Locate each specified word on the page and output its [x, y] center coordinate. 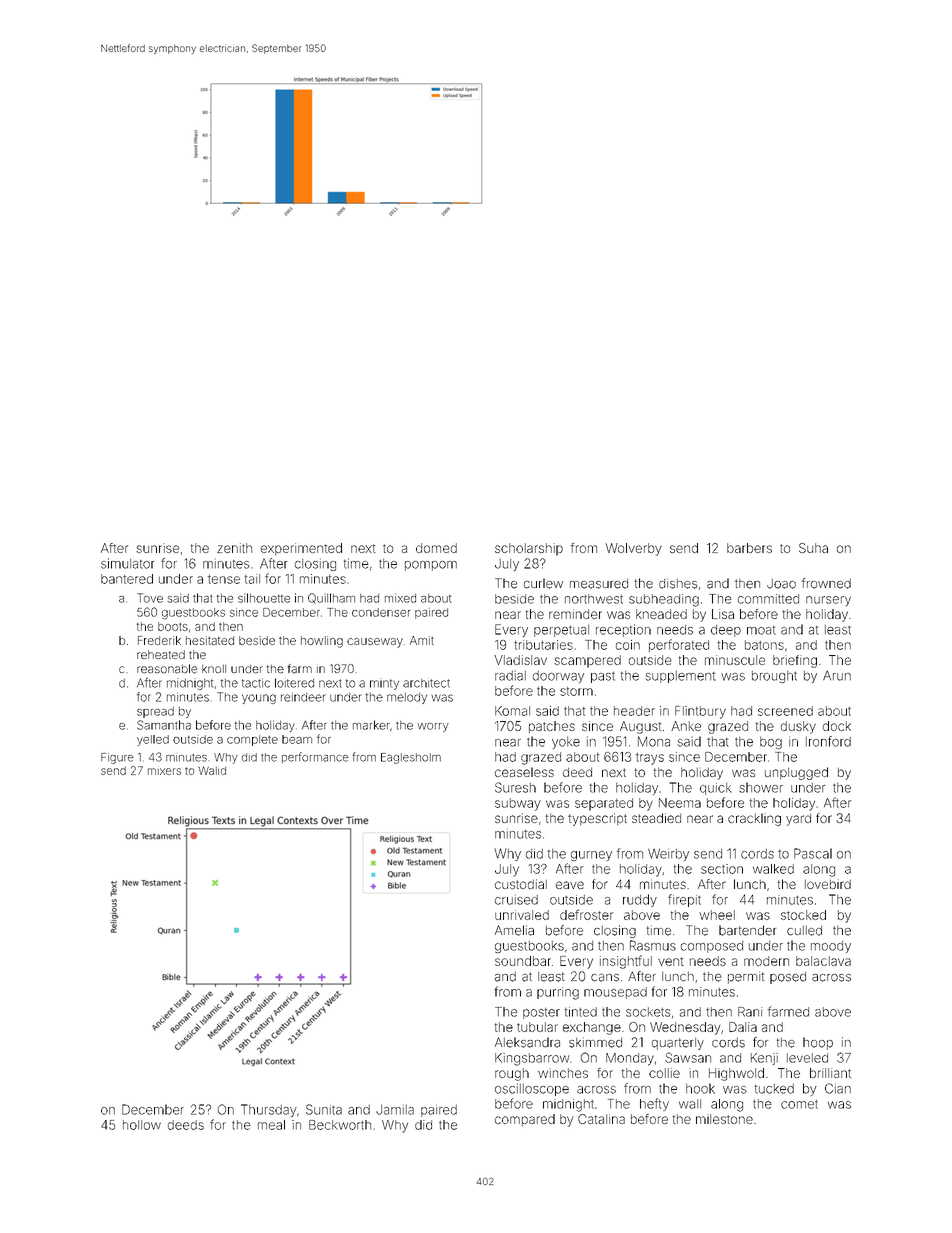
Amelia [514, 930]
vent [671, 961]
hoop [818, 1043]
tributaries [543, 645]
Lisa [723, 614]
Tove [150, 598]
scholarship [529, 549]
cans [605, 978]
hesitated [210, 640]
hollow [142, 1125]
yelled [153, 740]
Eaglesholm [411, 758]
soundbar [523, 961]
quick [716, 789]
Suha [813, 548]
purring [558, 993]
